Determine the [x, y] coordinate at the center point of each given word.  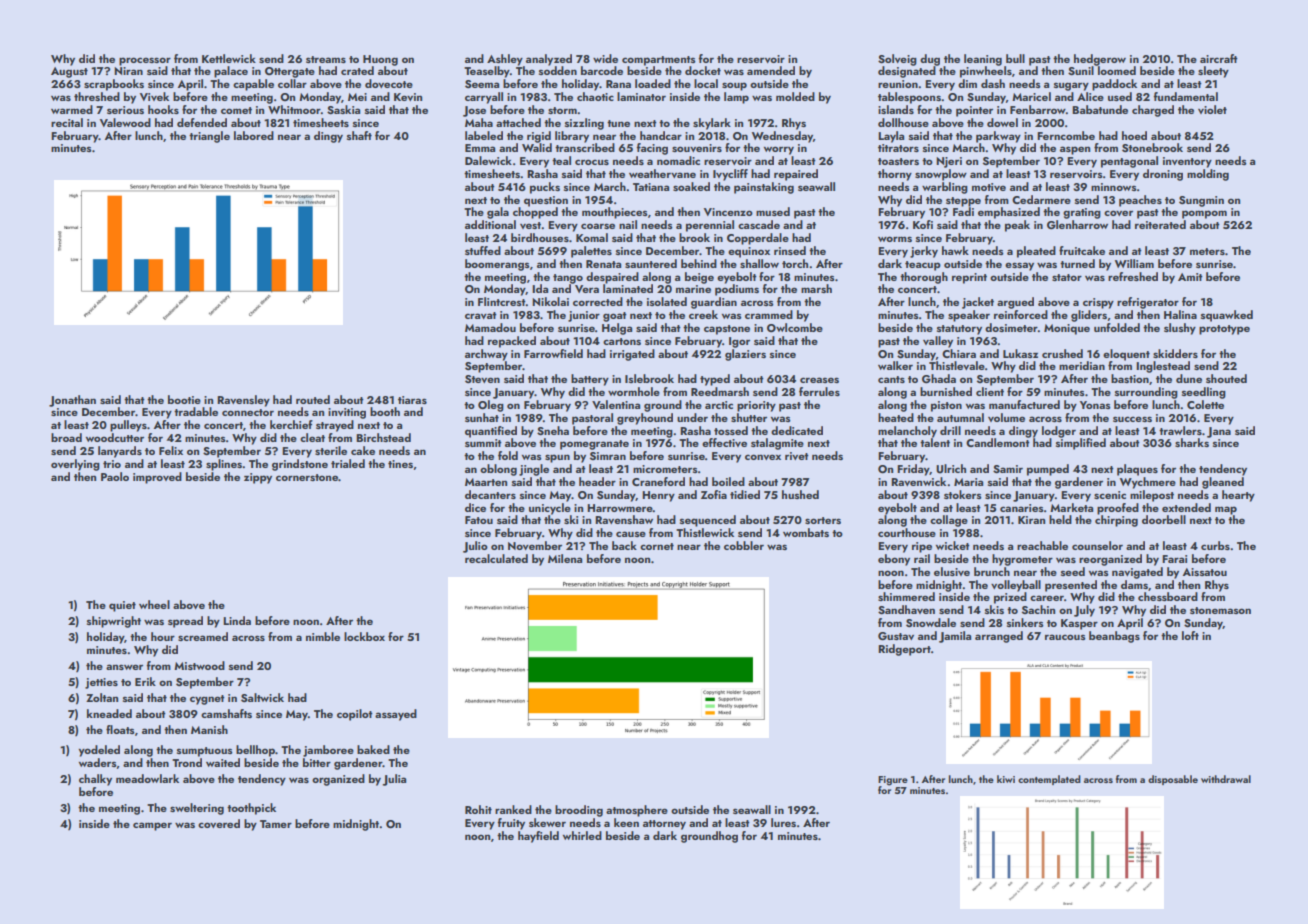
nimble [323, 636]
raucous [1065, 637]
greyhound [645, 419]
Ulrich [951, 469]
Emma [480, 148]
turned [1077, 263]
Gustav [896, 636]
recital [67, 122]
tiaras [412, 400]
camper [152, 826]
